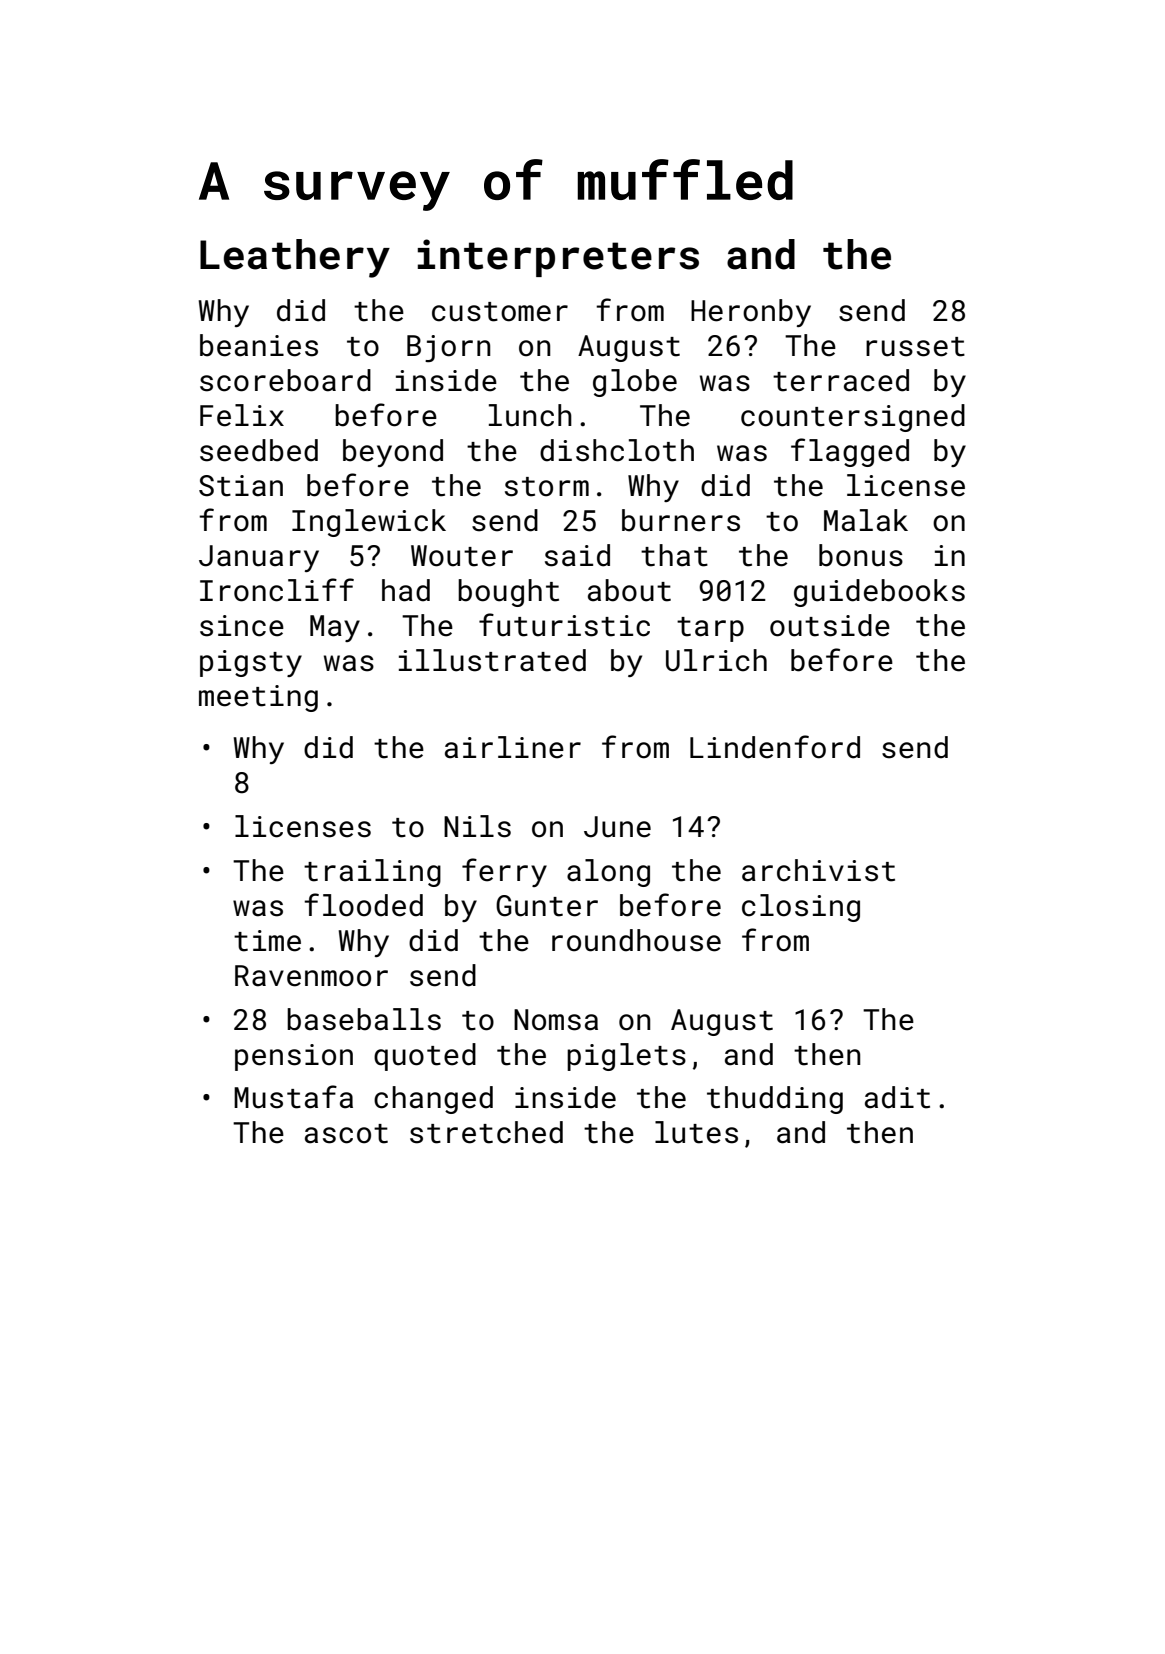  Describe the element at coordinates (293, 1097) in the image. I see `Mustafa` at that location.
